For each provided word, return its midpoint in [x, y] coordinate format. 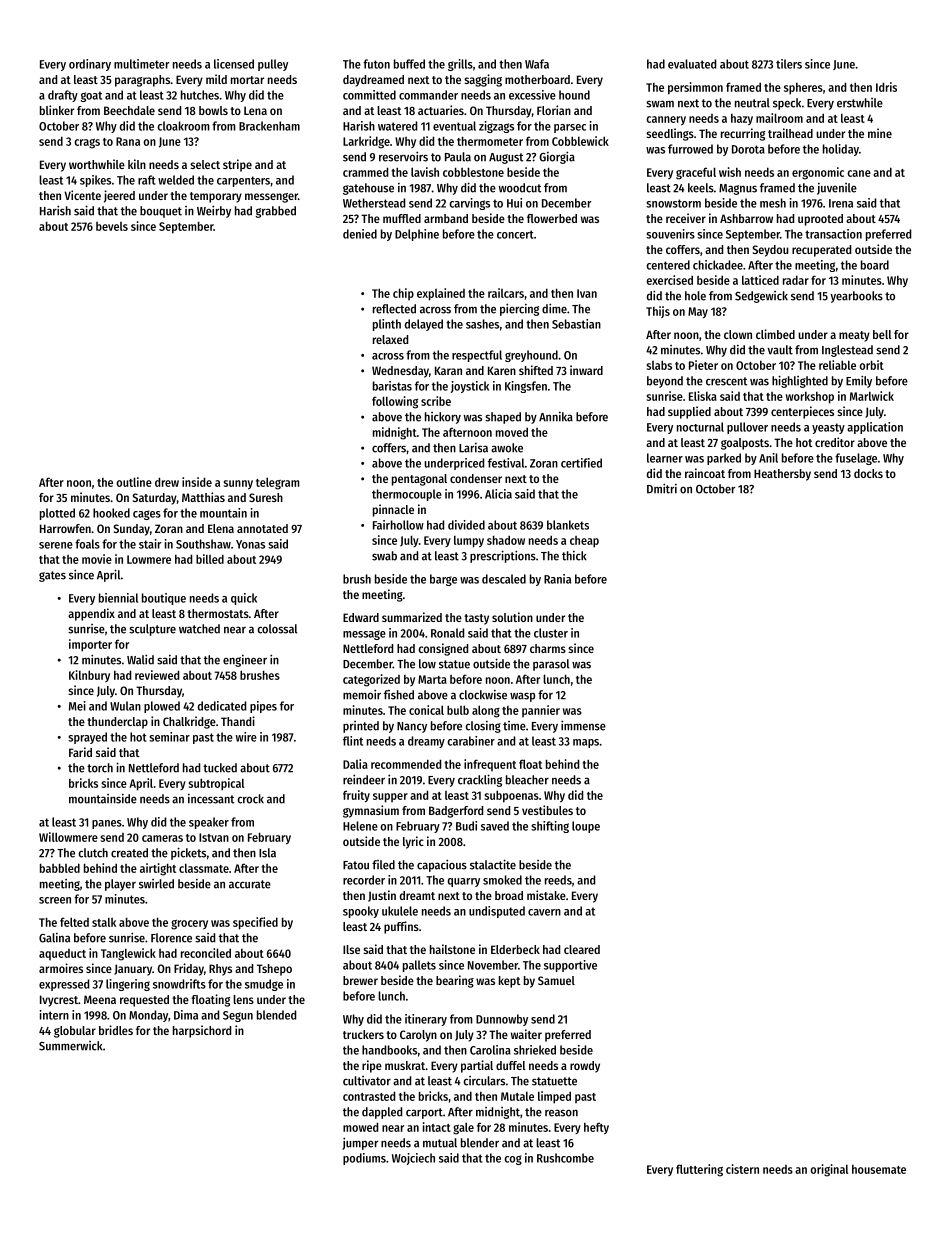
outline [134, 482]
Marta [432, 679]
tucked [220, 768]
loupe [586, 827]
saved [495, 826]
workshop [810, 398]
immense [583, 725]
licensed [234, 64]
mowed [360, 1127]
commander [428, 95]
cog [513, 1160]
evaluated [692, 64]
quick [244, 599]
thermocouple [407, 495]
